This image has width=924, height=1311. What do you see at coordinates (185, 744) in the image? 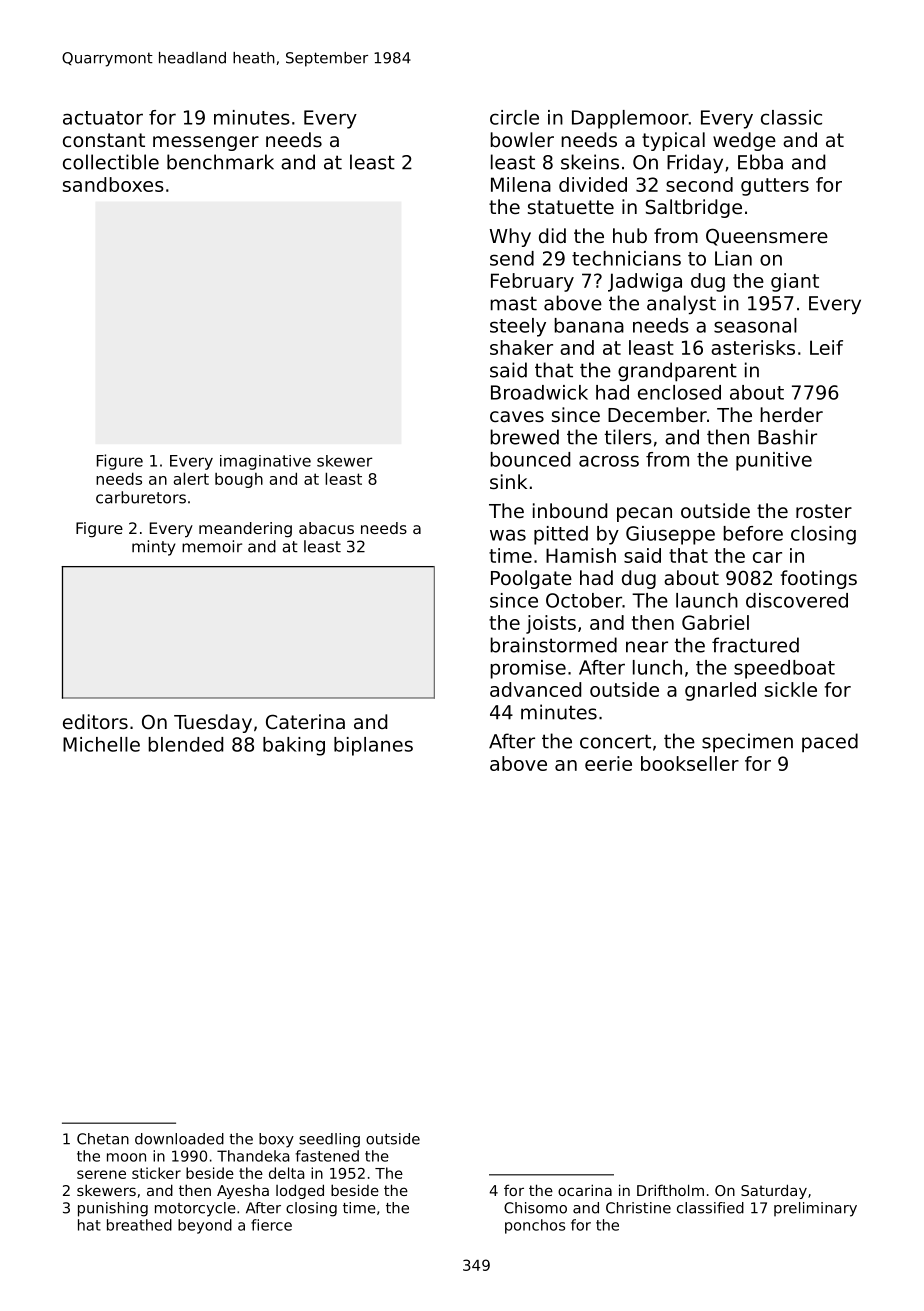
I see `blended` at bounding box center [185, 744].
